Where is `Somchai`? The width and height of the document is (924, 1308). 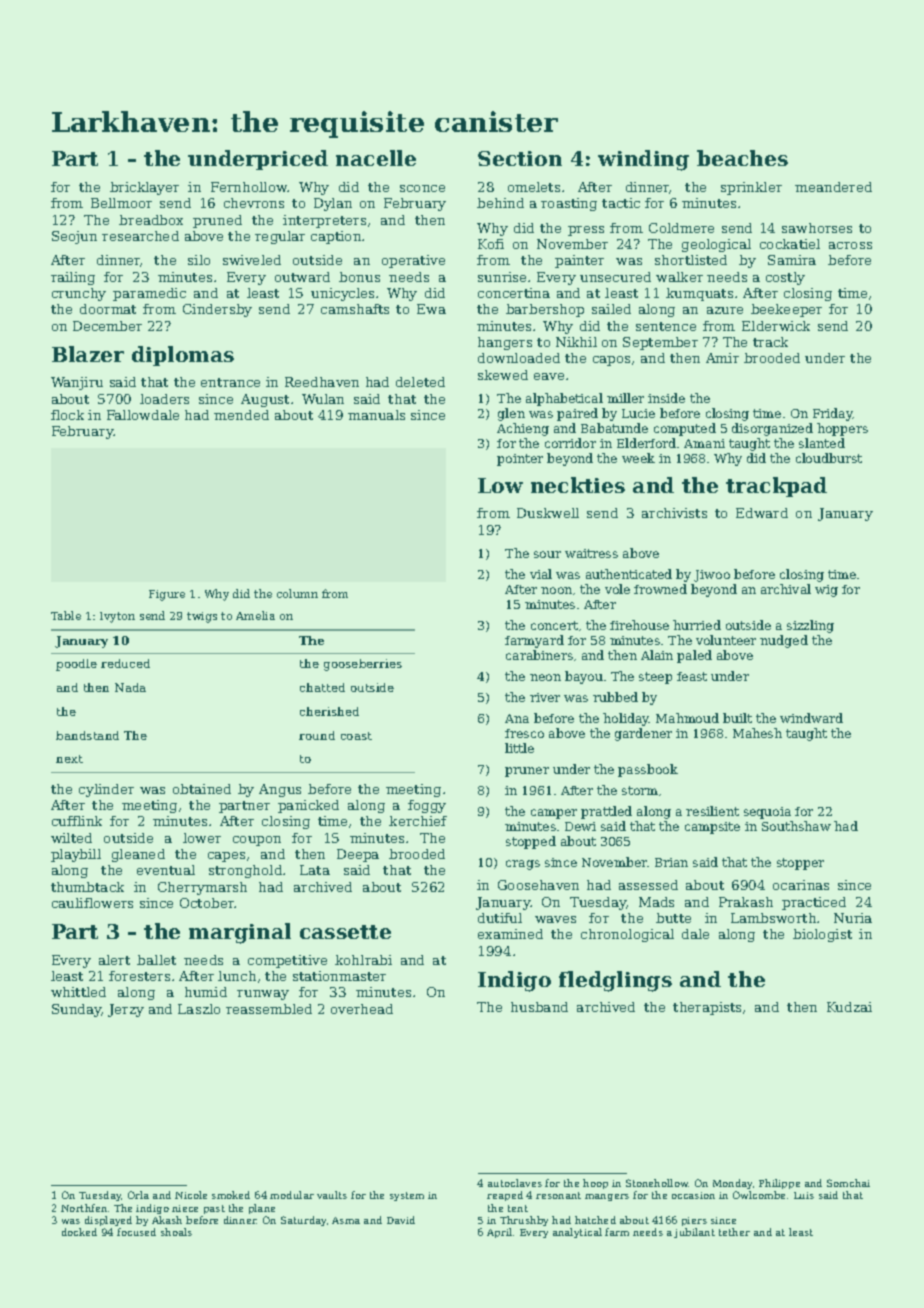 Somchai is located at coordinates (848, 1183).
